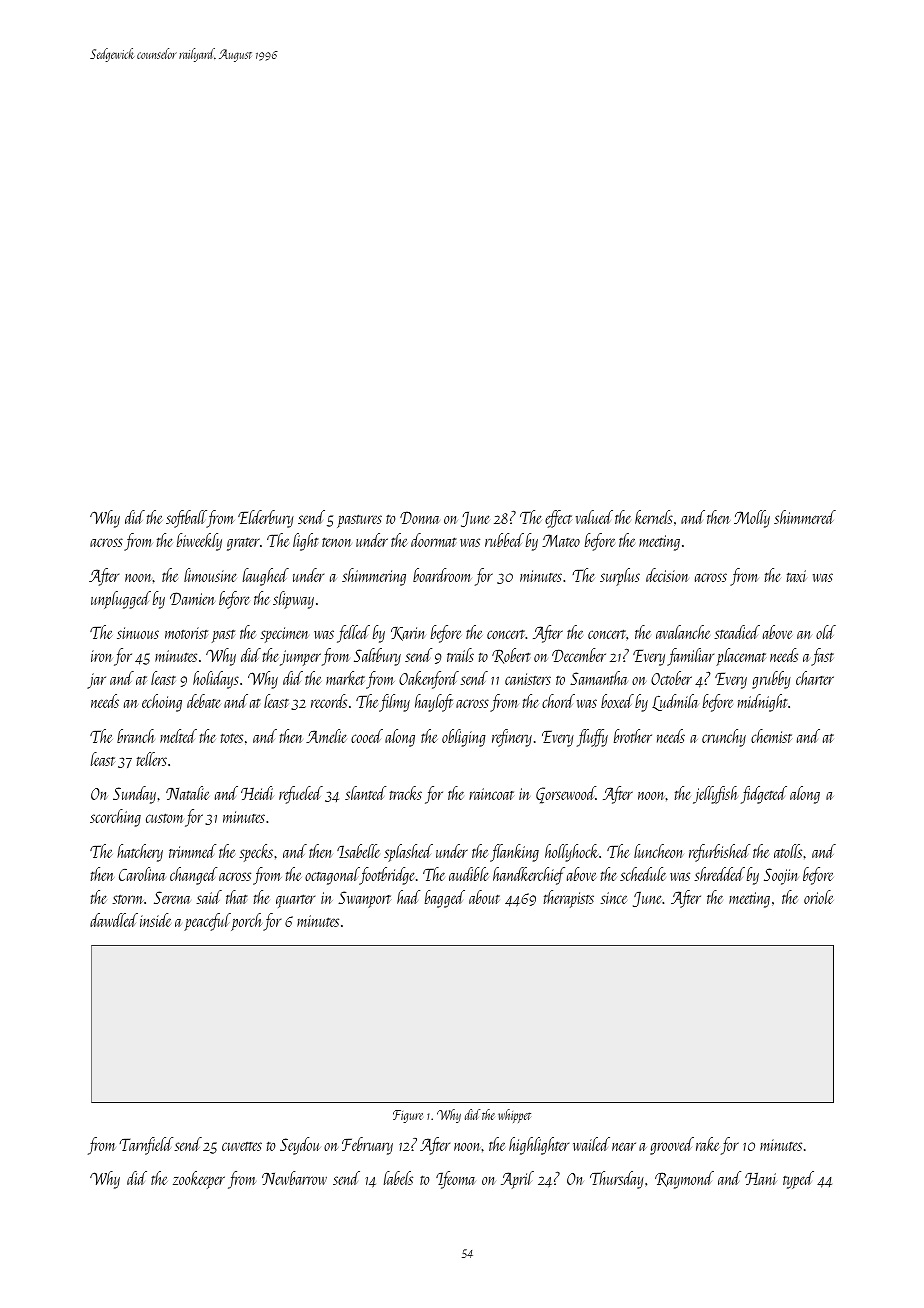  Describe the element at coordinates (419, 517) in the screenshot. I see `Donna` at that location.
